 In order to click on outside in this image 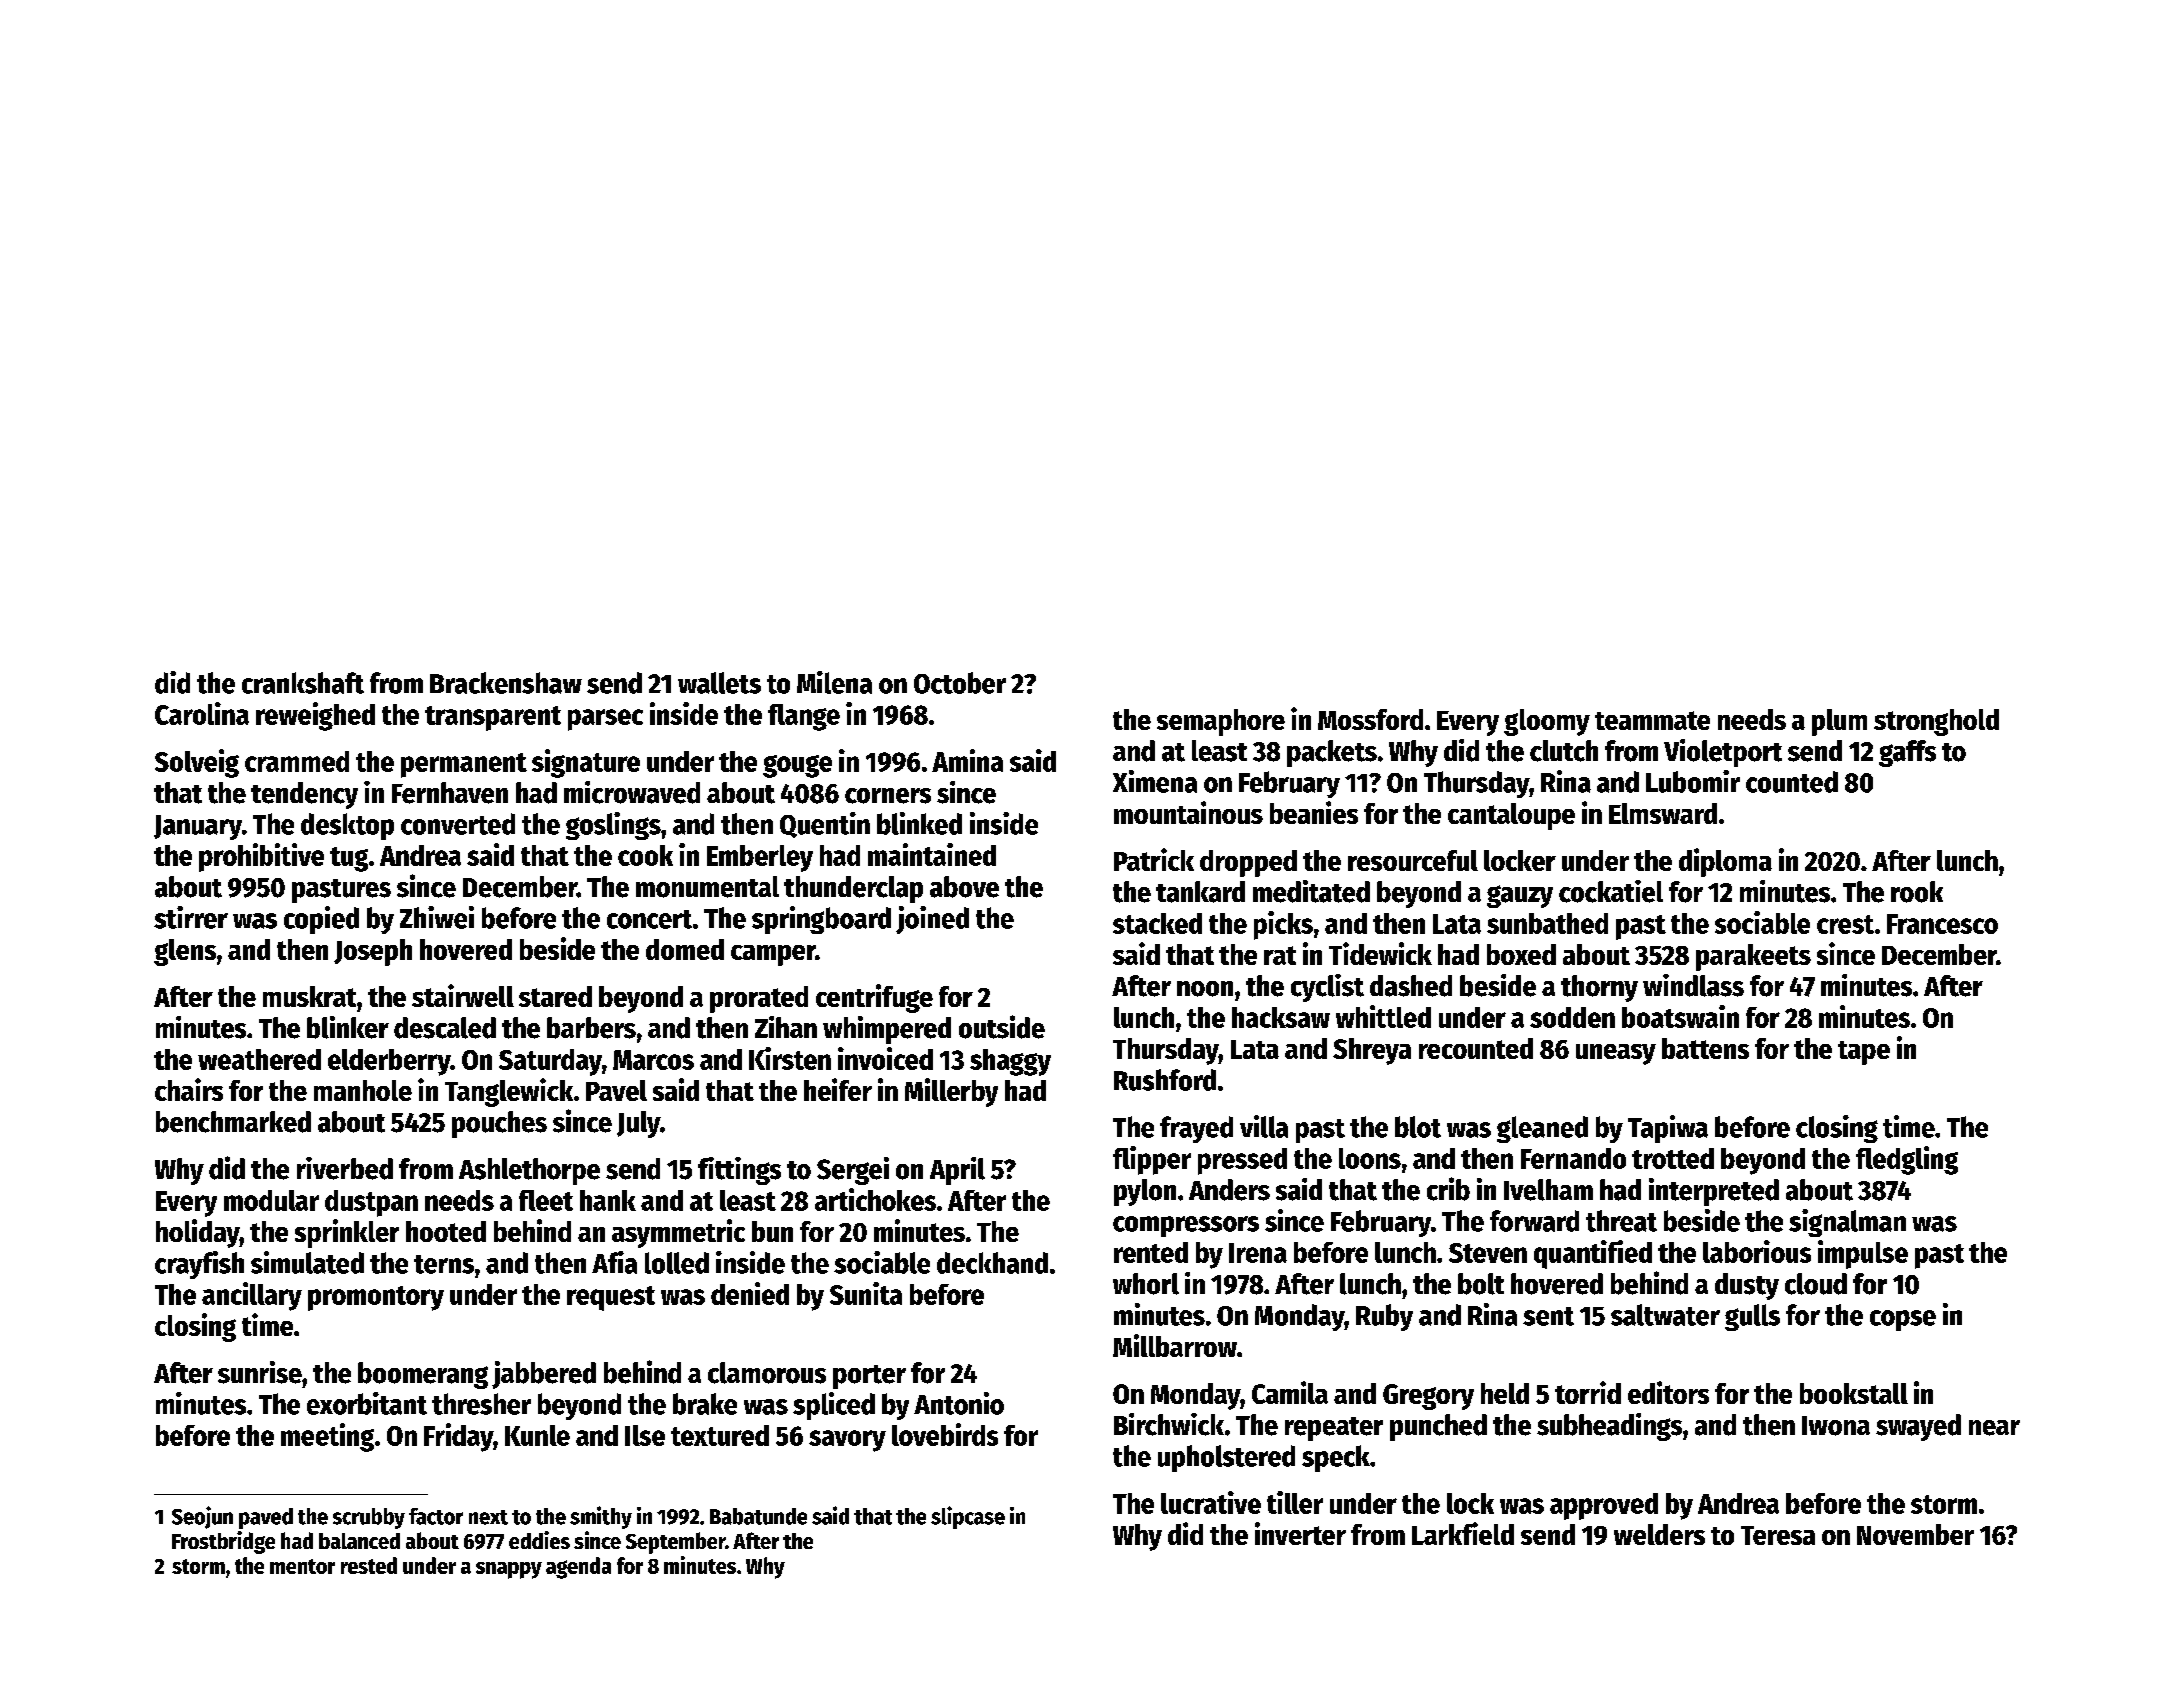, I will do `click(1002, 1027)`.
